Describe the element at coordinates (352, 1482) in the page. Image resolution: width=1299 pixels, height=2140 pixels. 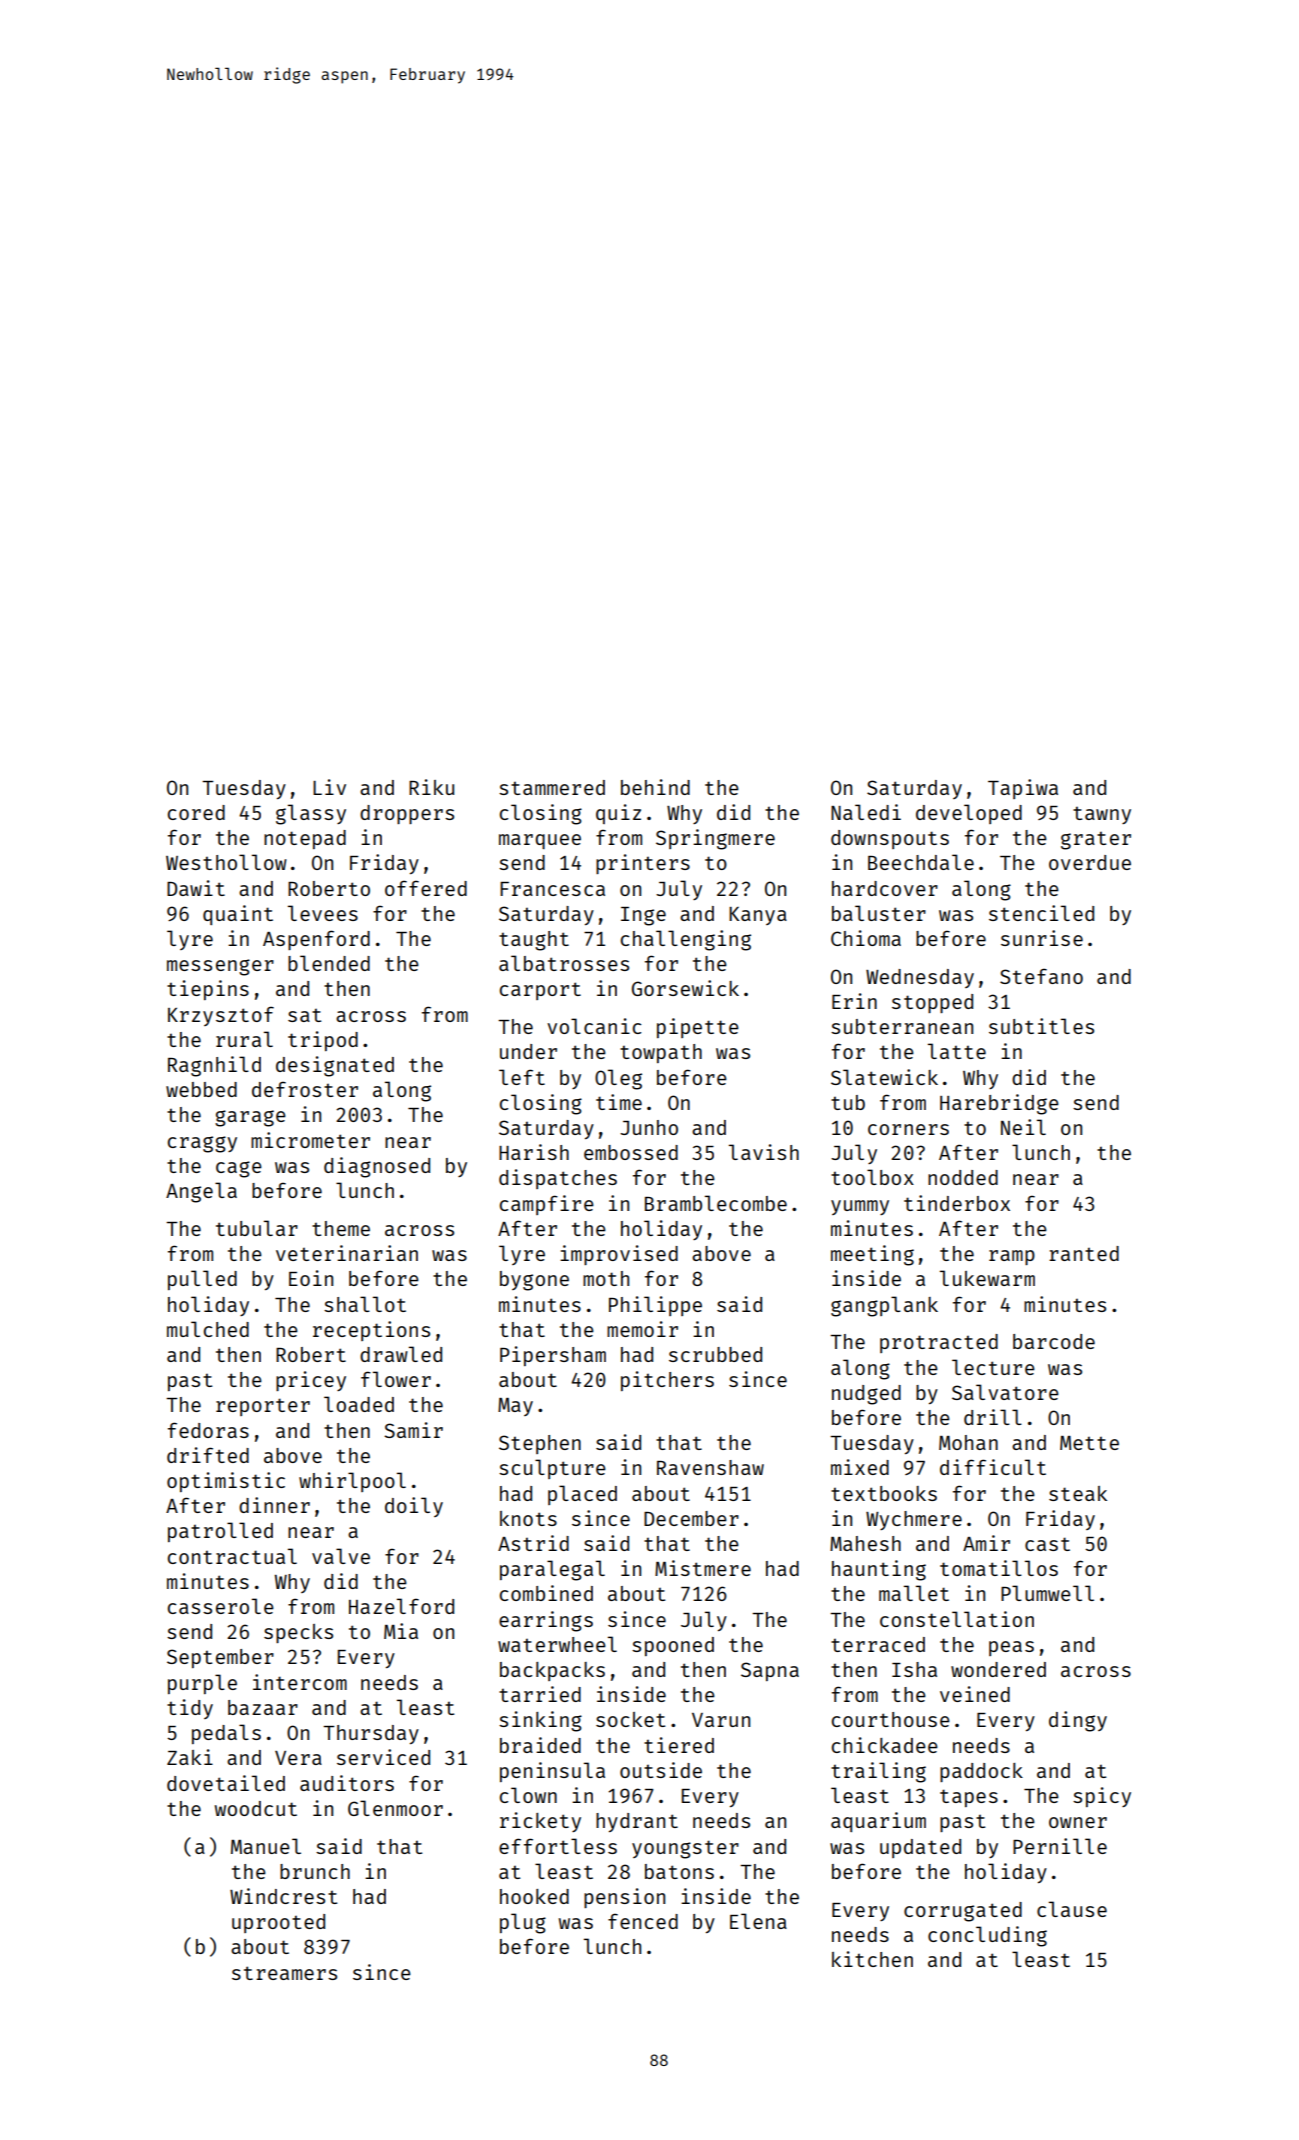
I see `whirlpool` at that location.
